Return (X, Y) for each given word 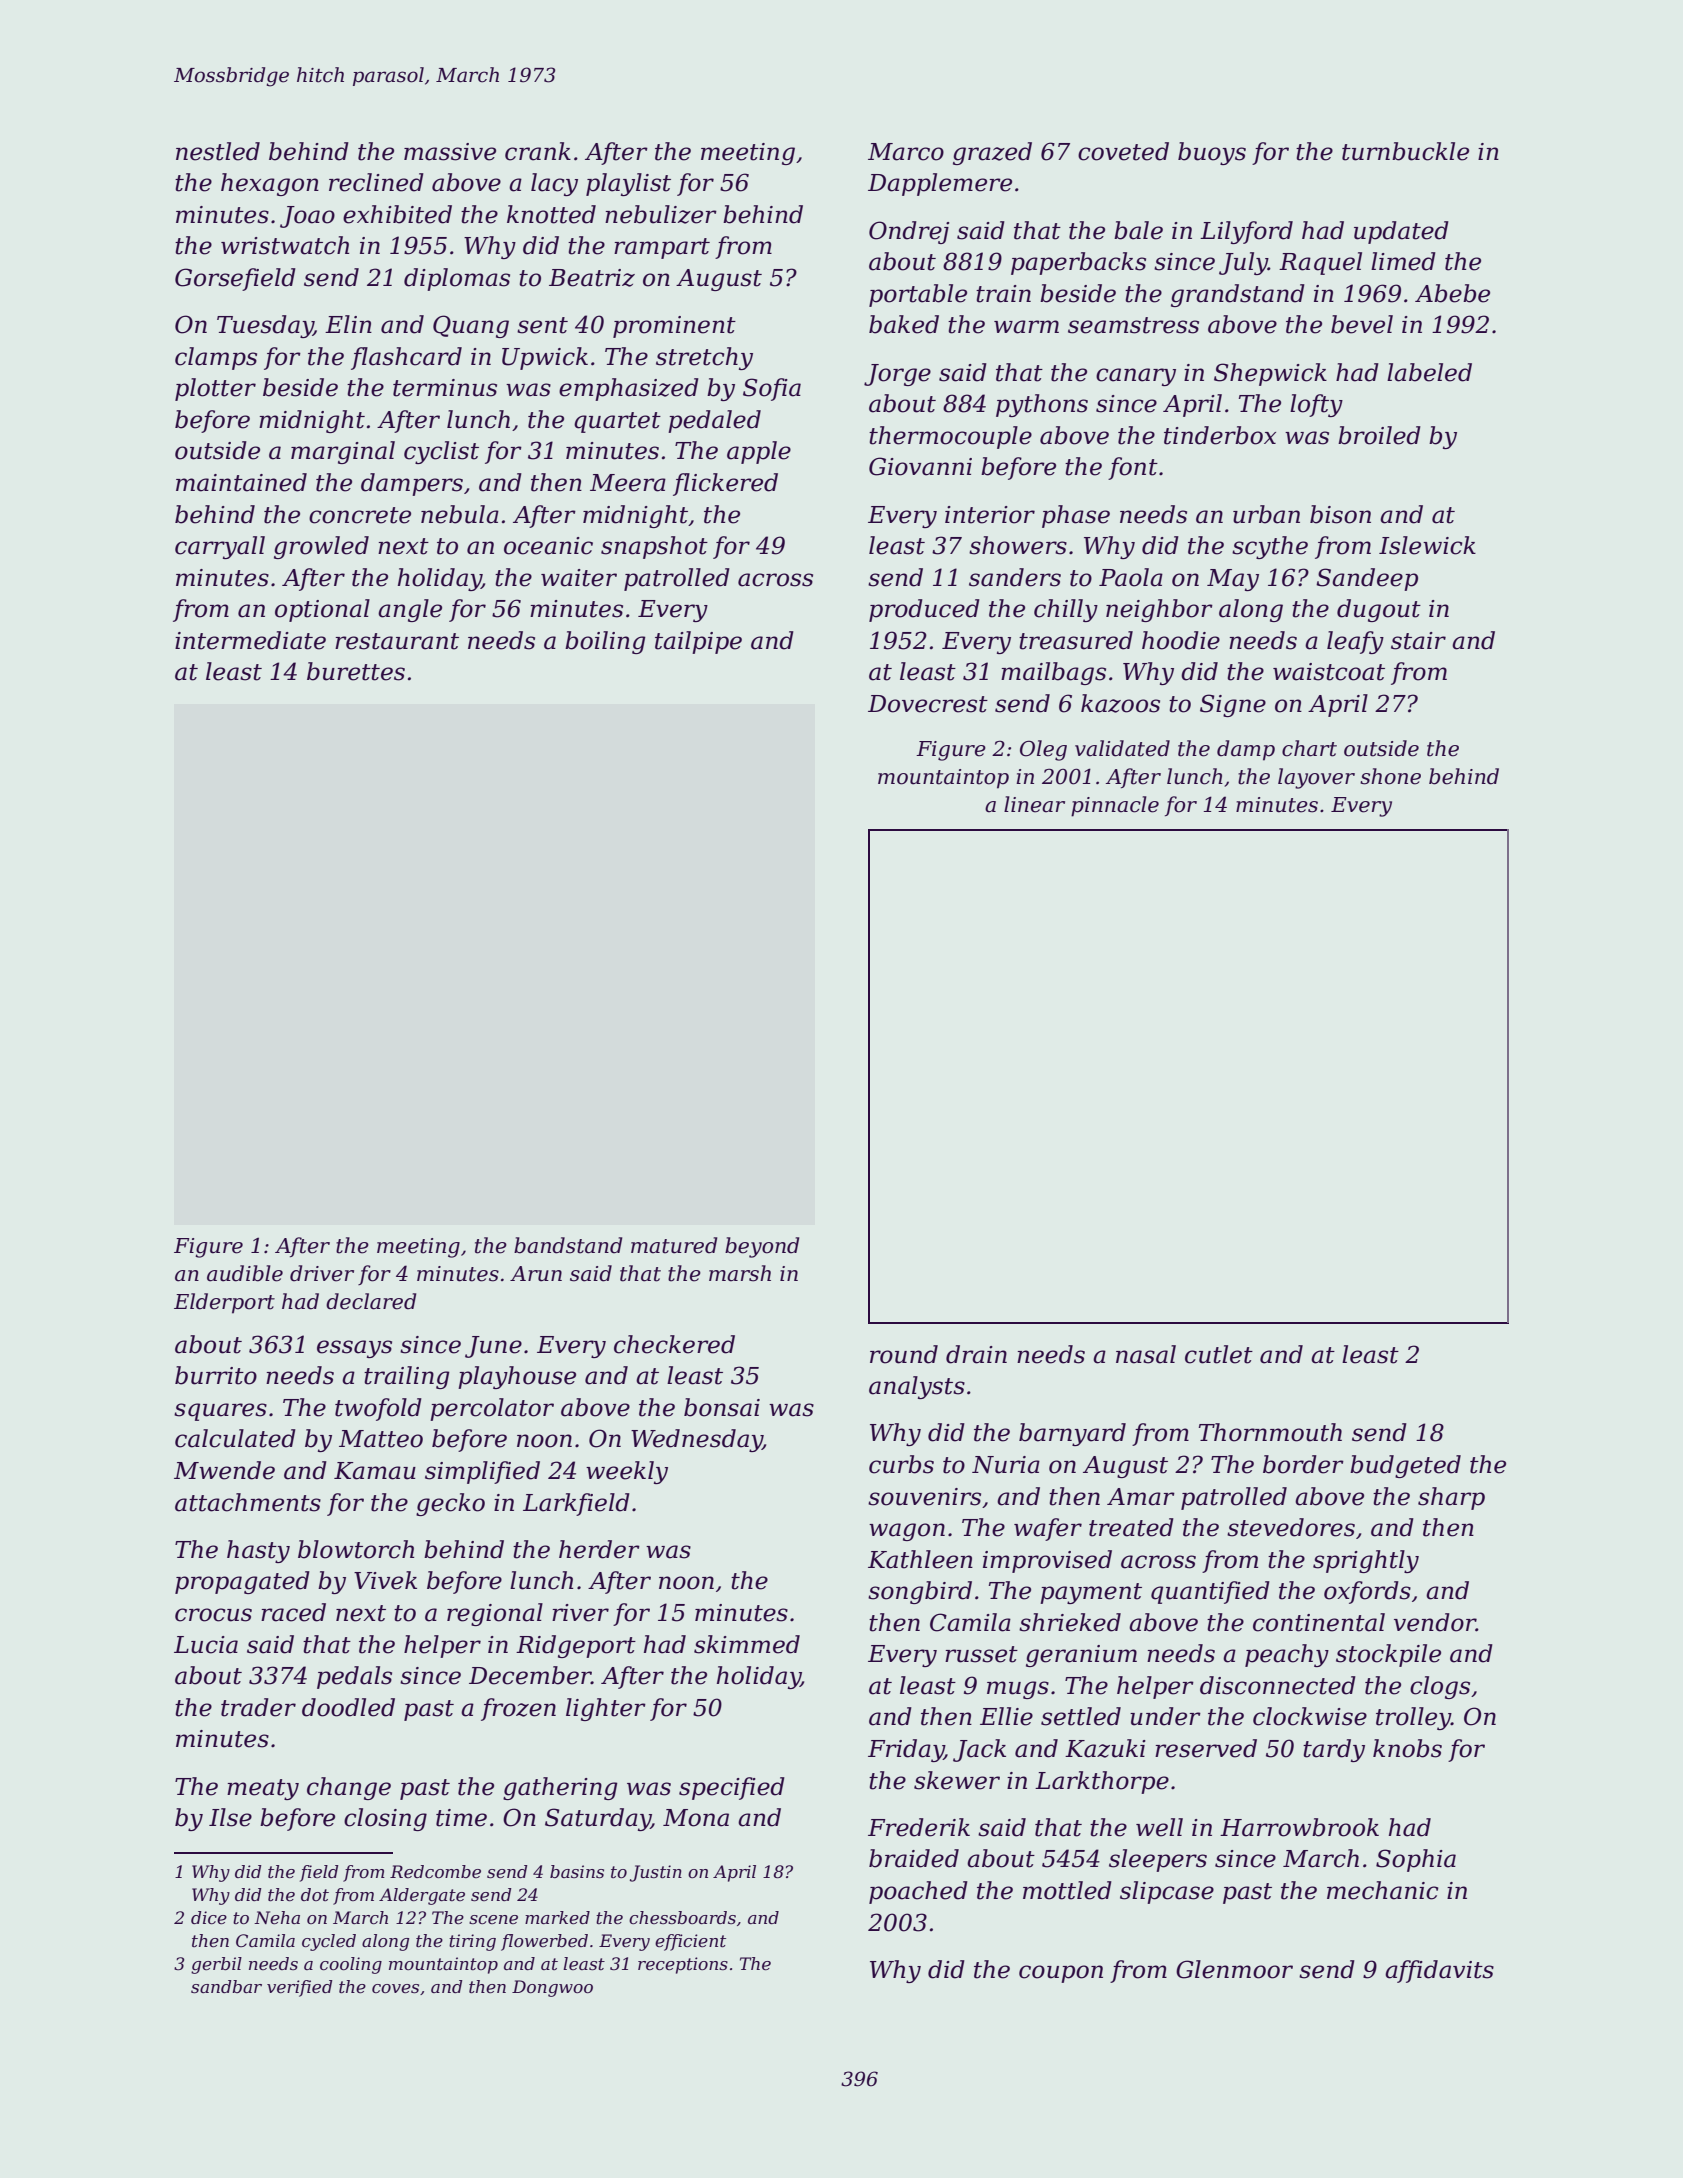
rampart (662, 248)
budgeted (1405, 1466)
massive (450, 152)
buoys (1212, 153)
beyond (762, 1247)
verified (300, 1988)
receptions (683, 1965)
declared (371, 1301)
